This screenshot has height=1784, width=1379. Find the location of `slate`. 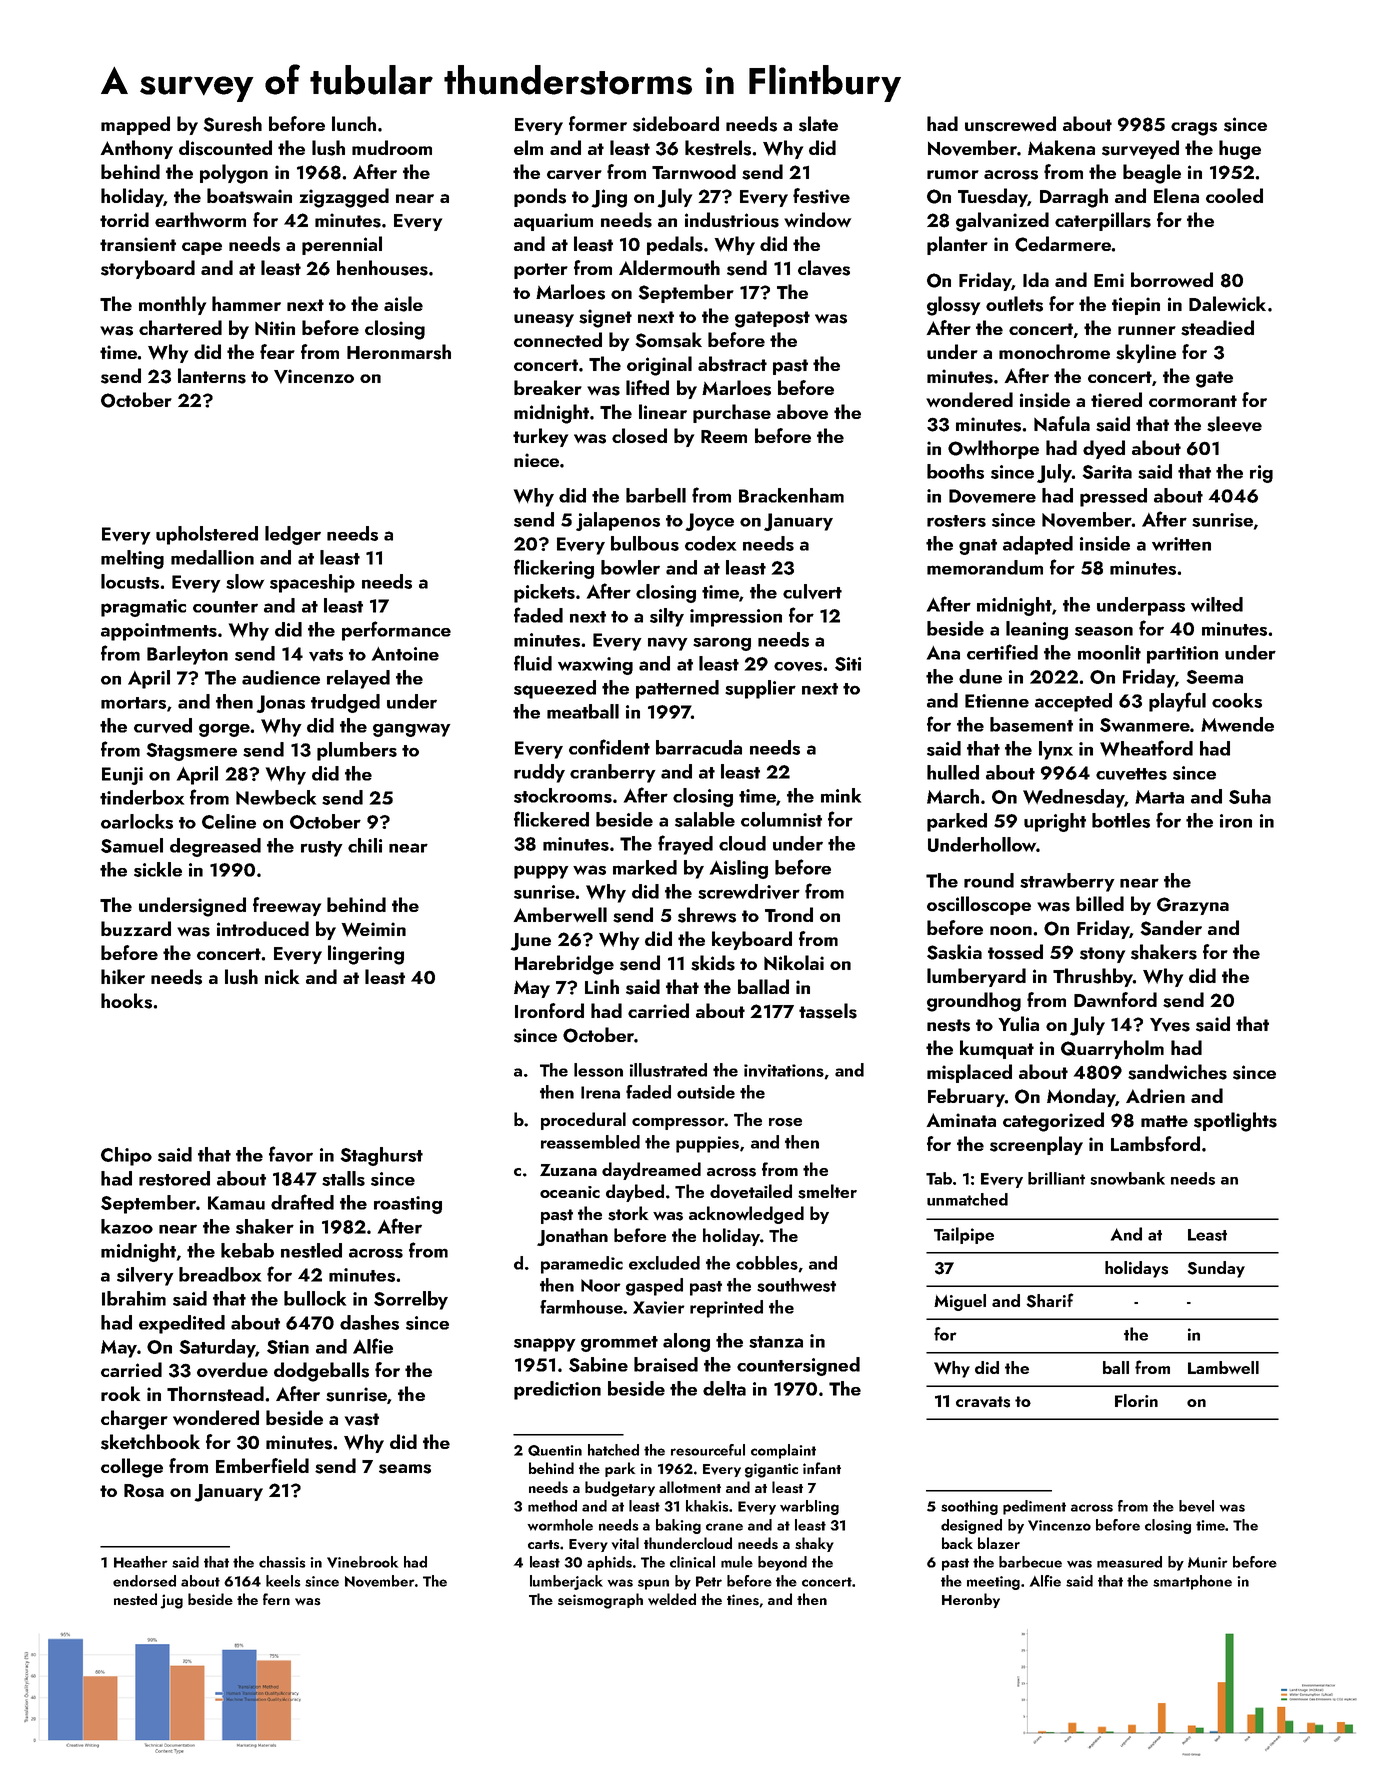

slate is located at coordinates (818, 124).
